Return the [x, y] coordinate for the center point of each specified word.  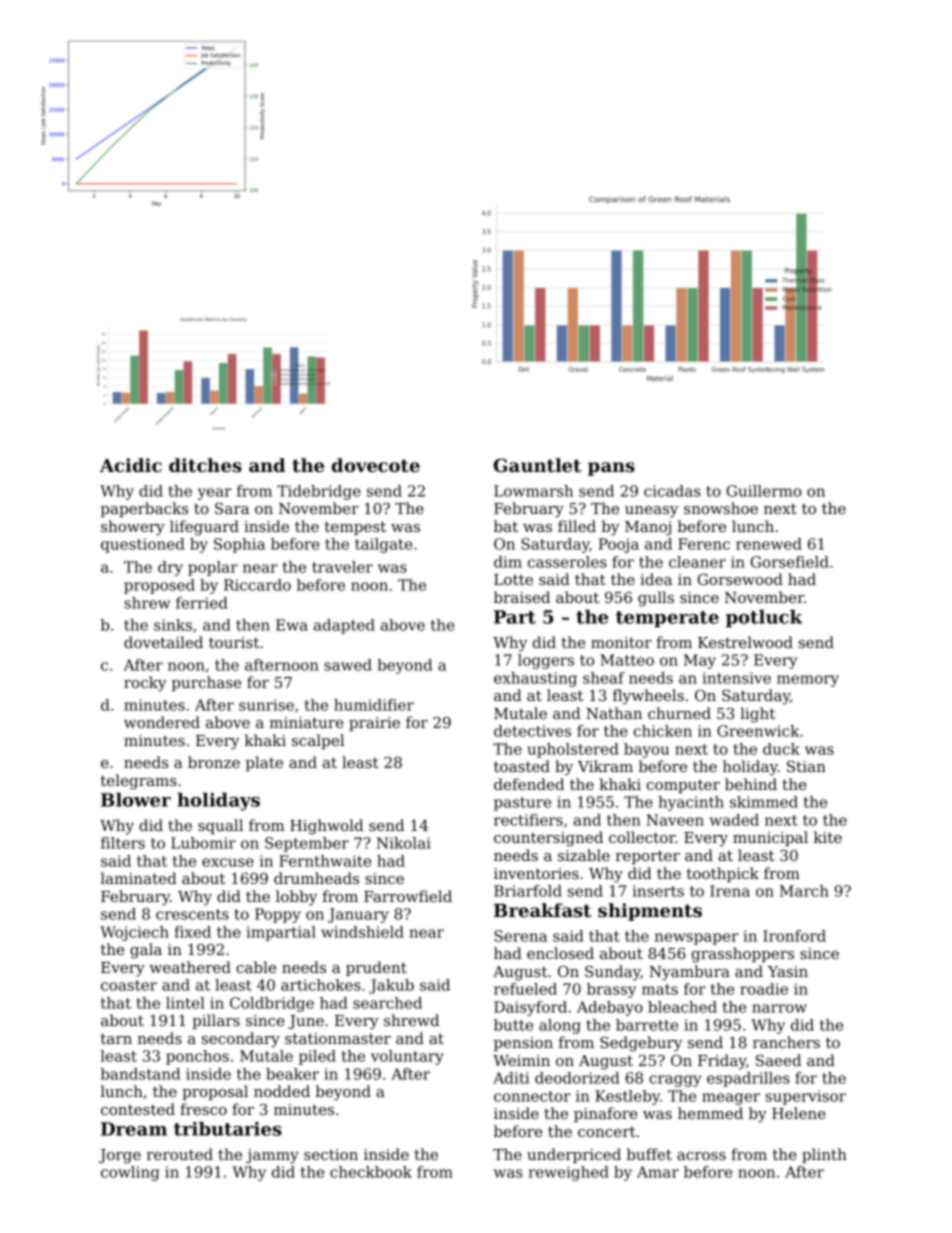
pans [611, 469]
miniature [306, 722]
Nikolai [404, 843]
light [757, 715]
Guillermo [764, 491]
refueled [525, 989]
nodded [282, 1091]
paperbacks [144, 509]
